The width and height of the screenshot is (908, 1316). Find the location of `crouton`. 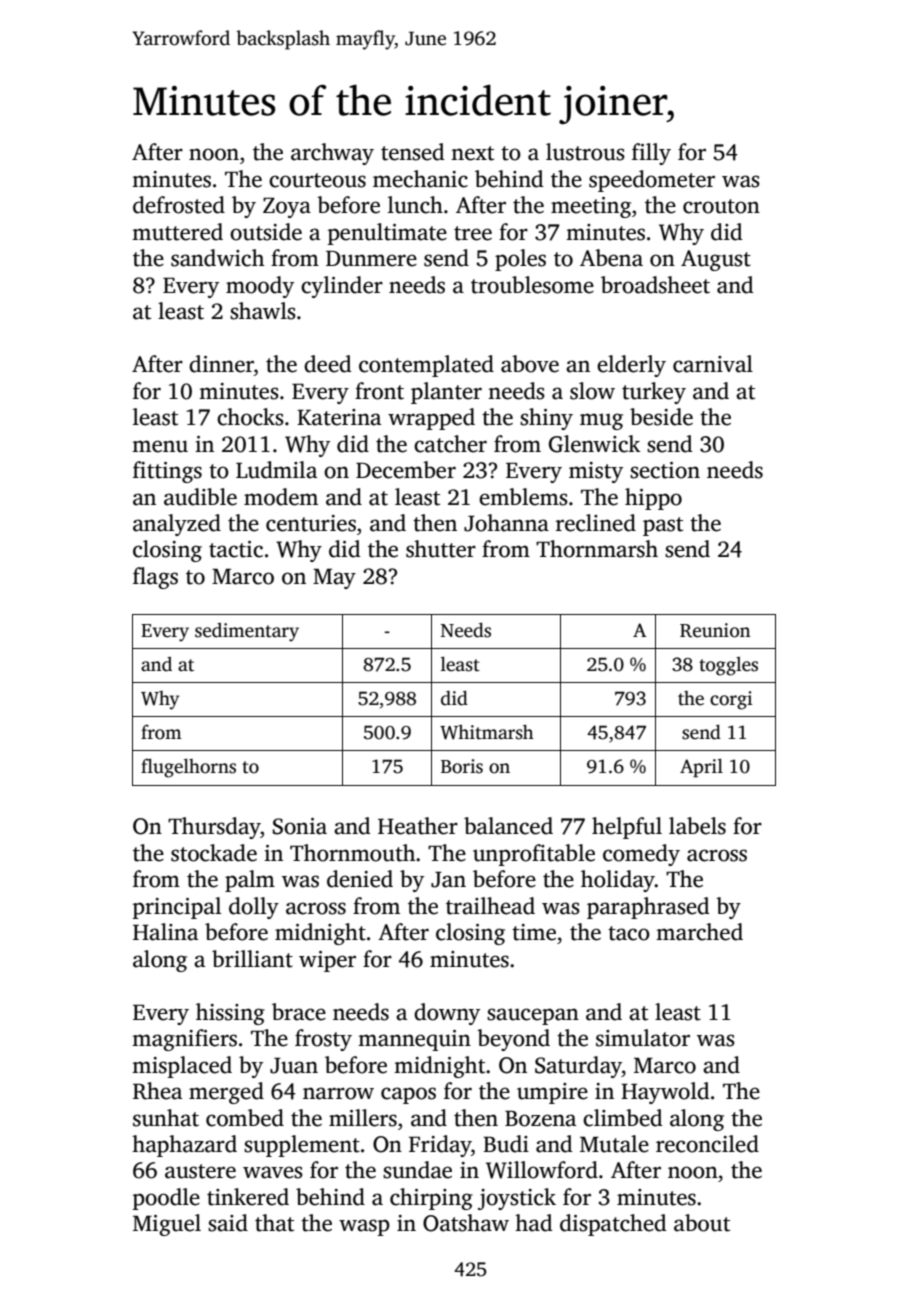

crouton is located at coordinates (721, 206).
